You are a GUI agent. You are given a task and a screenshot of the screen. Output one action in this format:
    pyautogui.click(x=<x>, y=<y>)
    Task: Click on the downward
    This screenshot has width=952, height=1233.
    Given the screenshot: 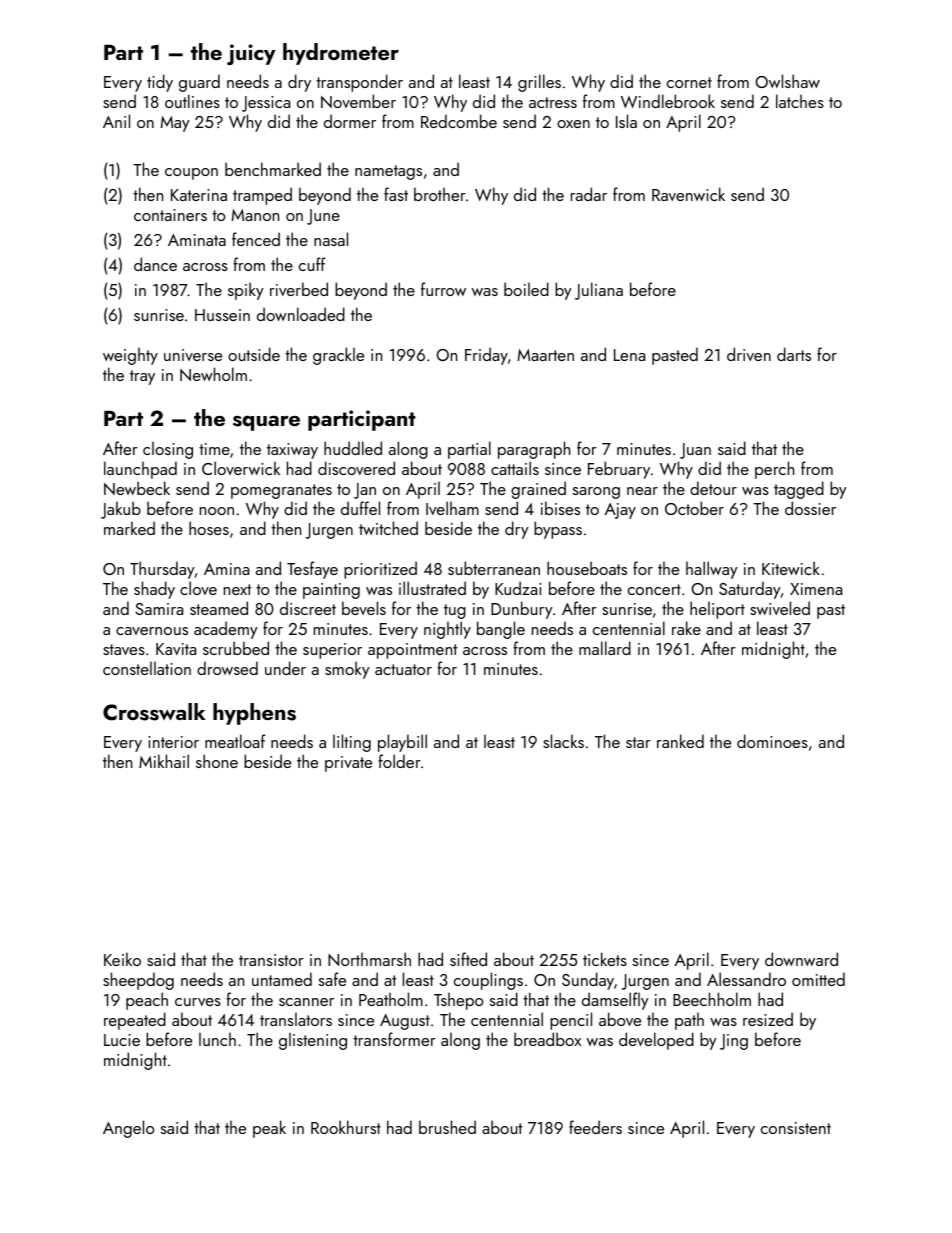 What is the action you would take?
    pyautogui.click(x=801, y=959)
